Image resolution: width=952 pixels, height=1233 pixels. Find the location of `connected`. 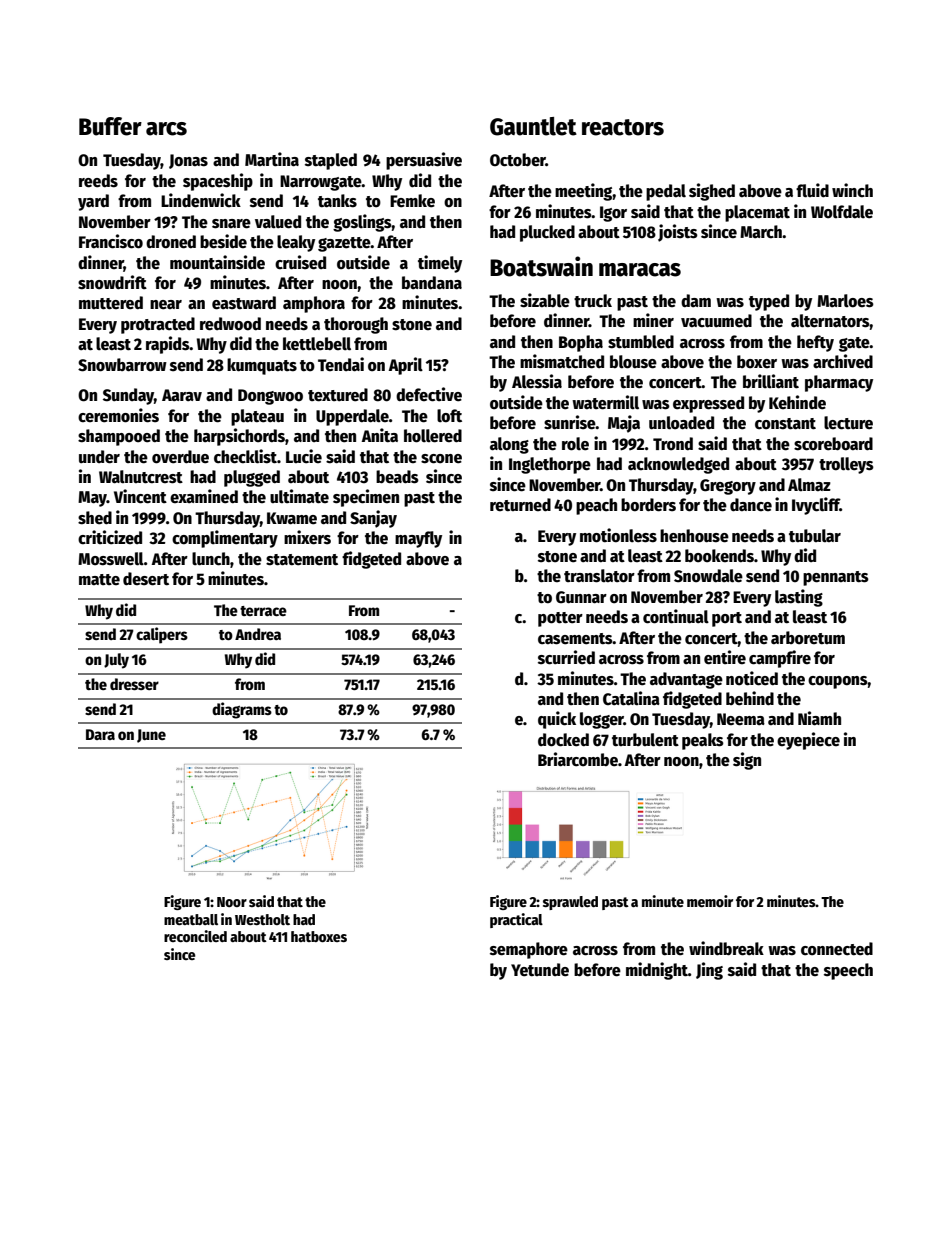

connected is located at coordinates (837, 949).
